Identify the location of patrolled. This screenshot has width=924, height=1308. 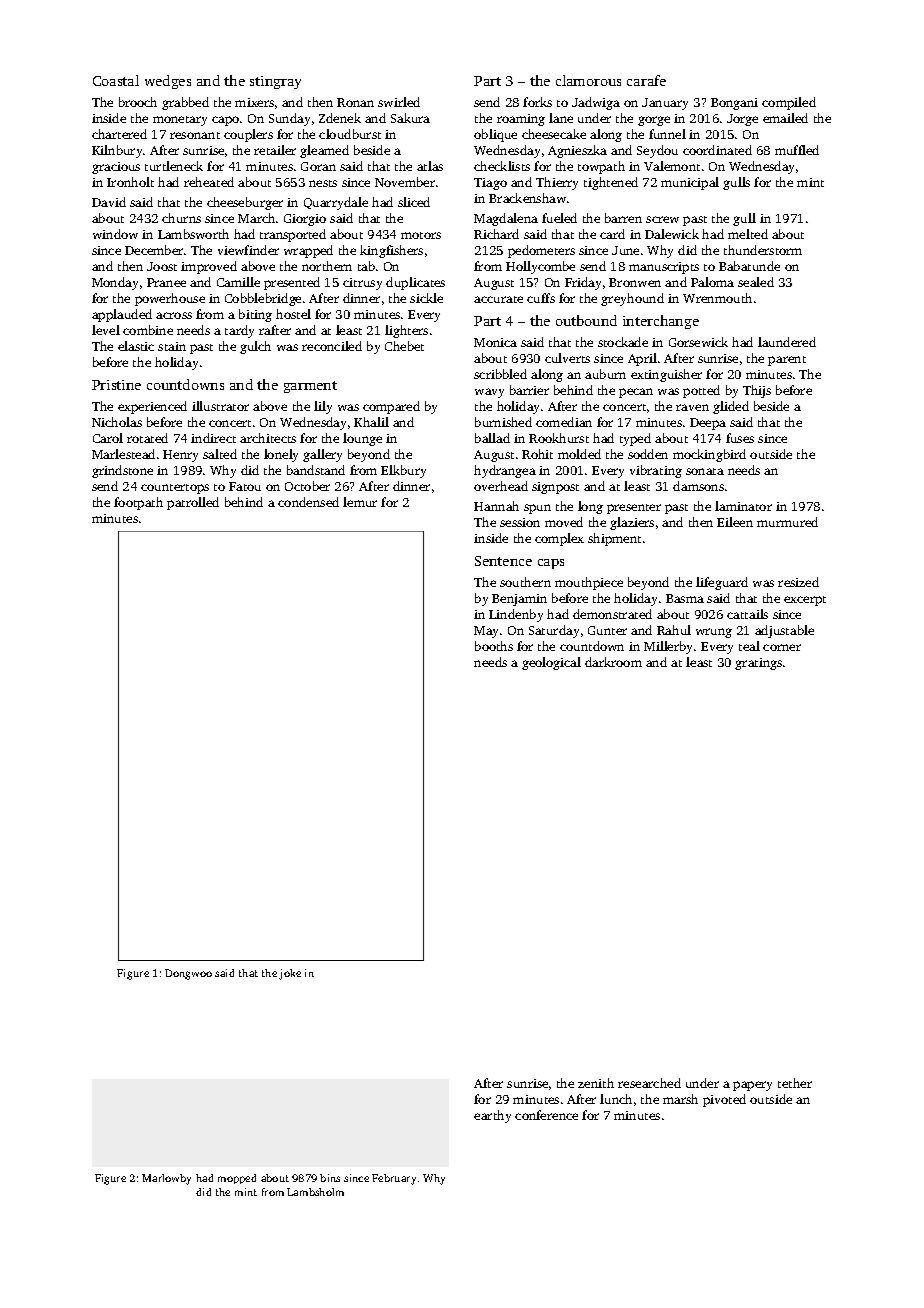
(193, 503).
